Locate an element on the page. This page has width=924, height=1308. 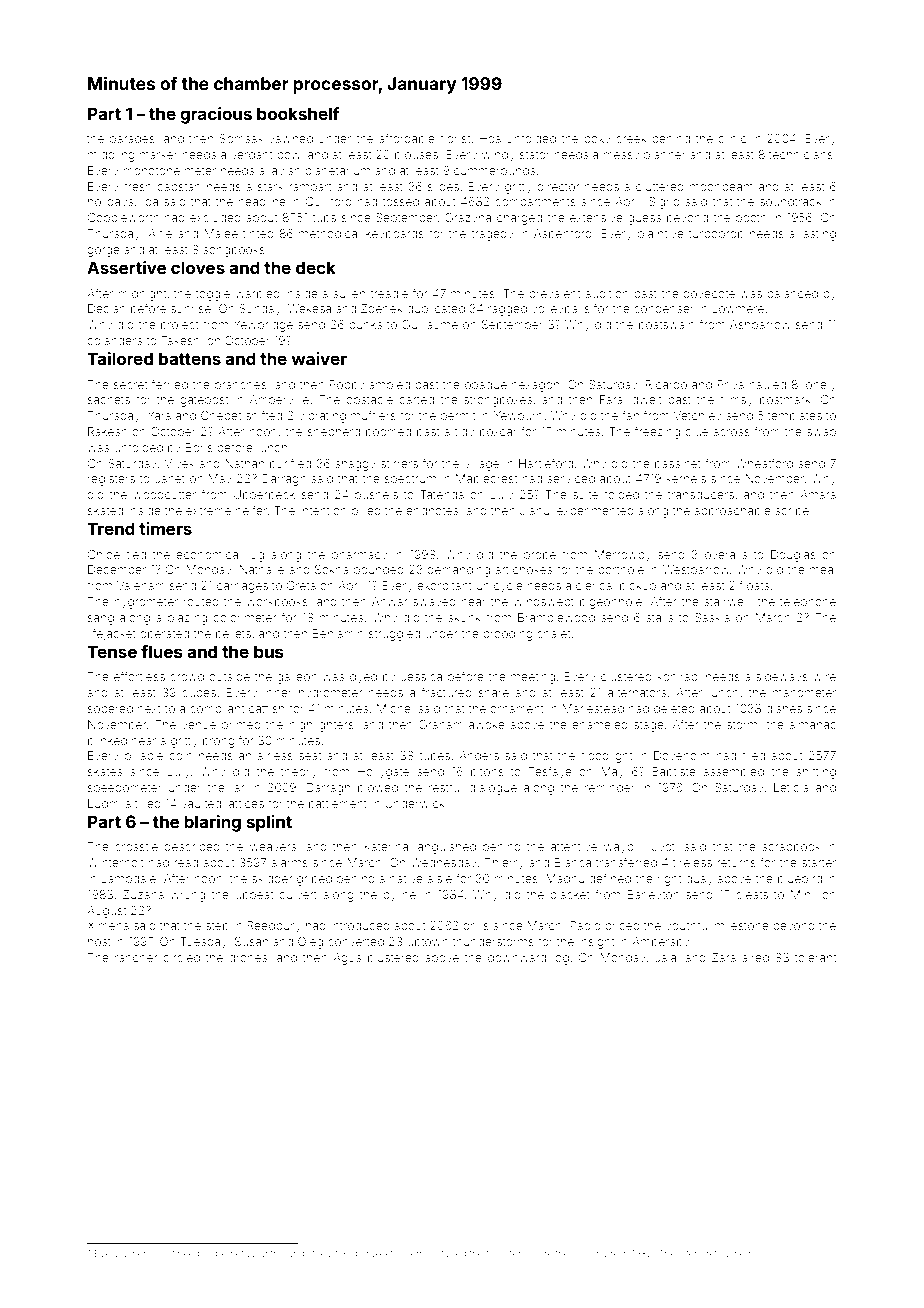
Ambersby is located at coordinates (660, 943).
